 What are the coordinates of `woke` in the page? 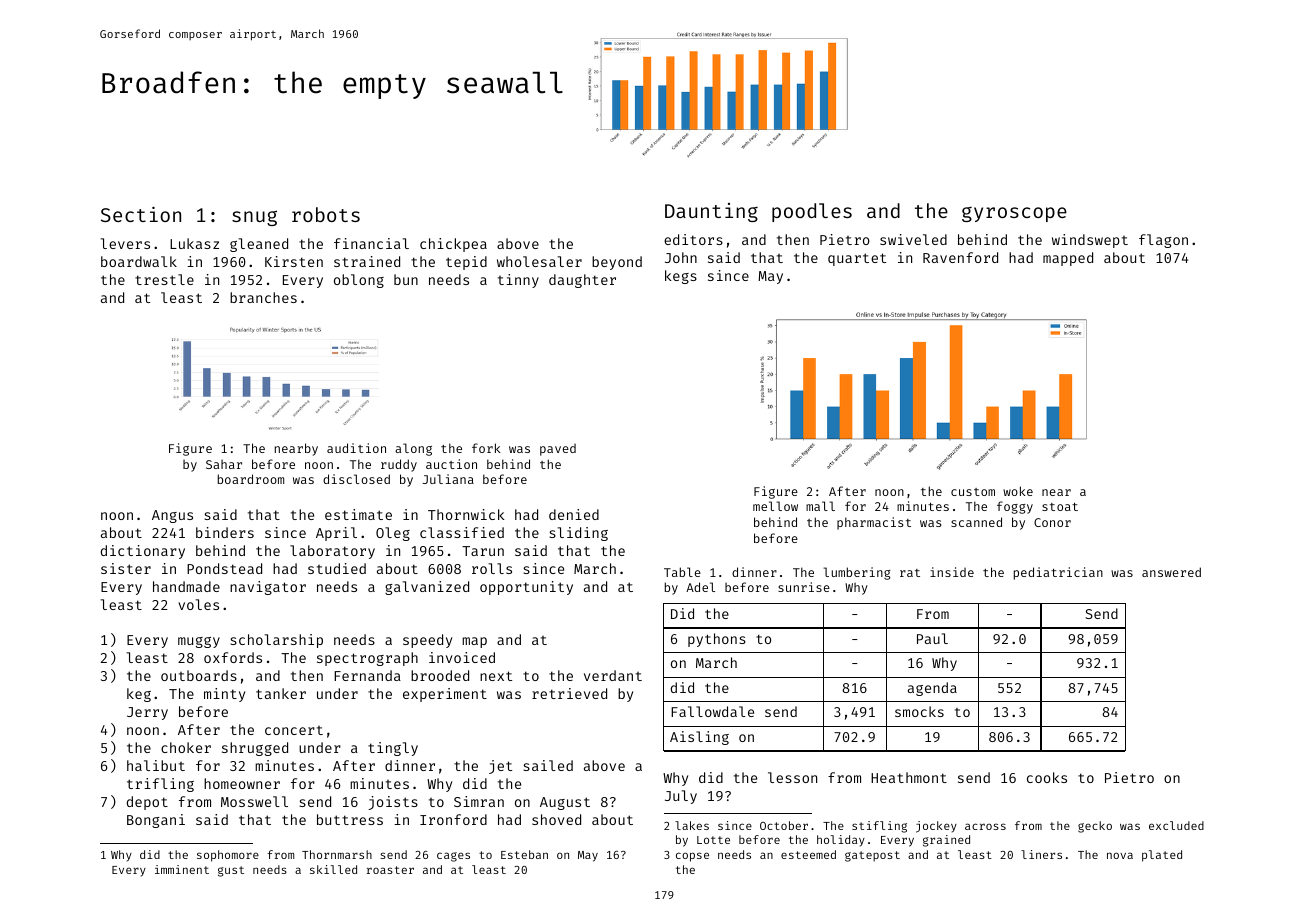 It's located at (1018, 491).
